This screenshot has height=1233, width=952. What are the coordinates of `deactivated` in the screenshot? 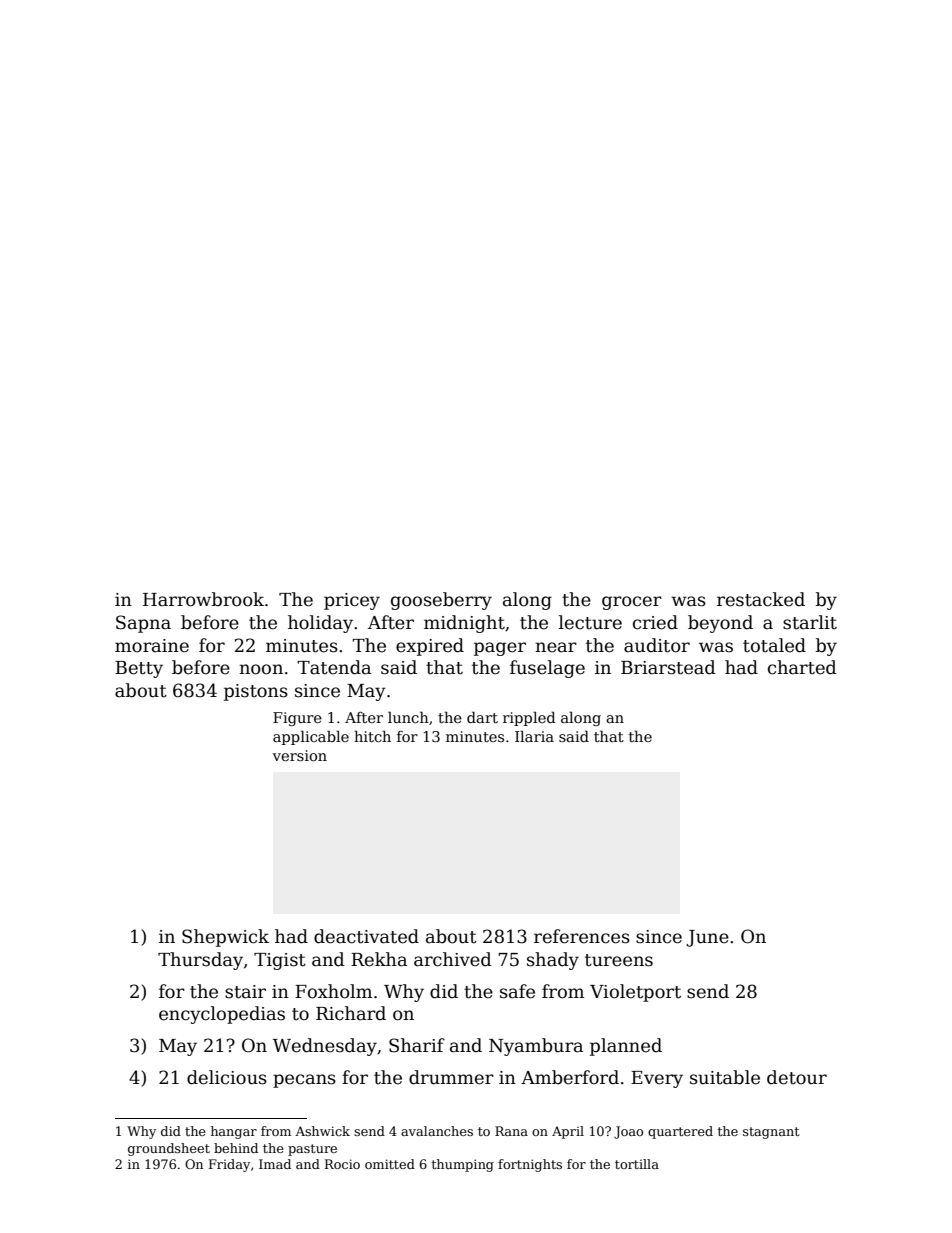 It's located at (366, 936).
